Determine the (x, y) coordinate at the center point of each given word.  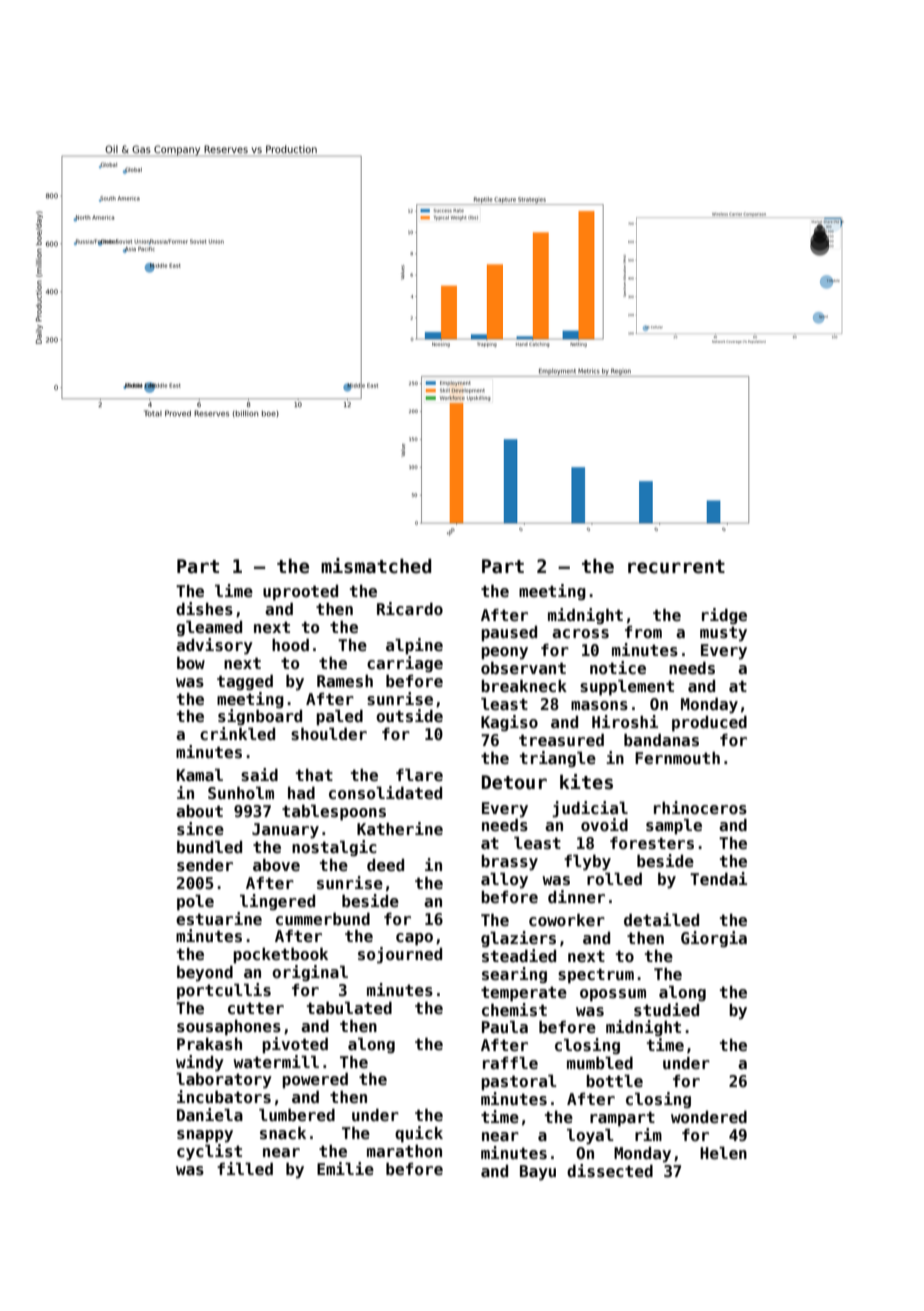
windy (200, 1063)
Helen (723, 1153)
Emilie (345, 1169)
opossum (613, 995)
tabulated (349, 1008)
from (643, 632)
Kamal (200, 774)
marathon (404, 1151)
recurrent (676, 567)
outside (409, 716)
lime (234, 591)
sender (205, 865)
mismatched (376, 566)
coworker (567, 920)
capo (414, 939)
